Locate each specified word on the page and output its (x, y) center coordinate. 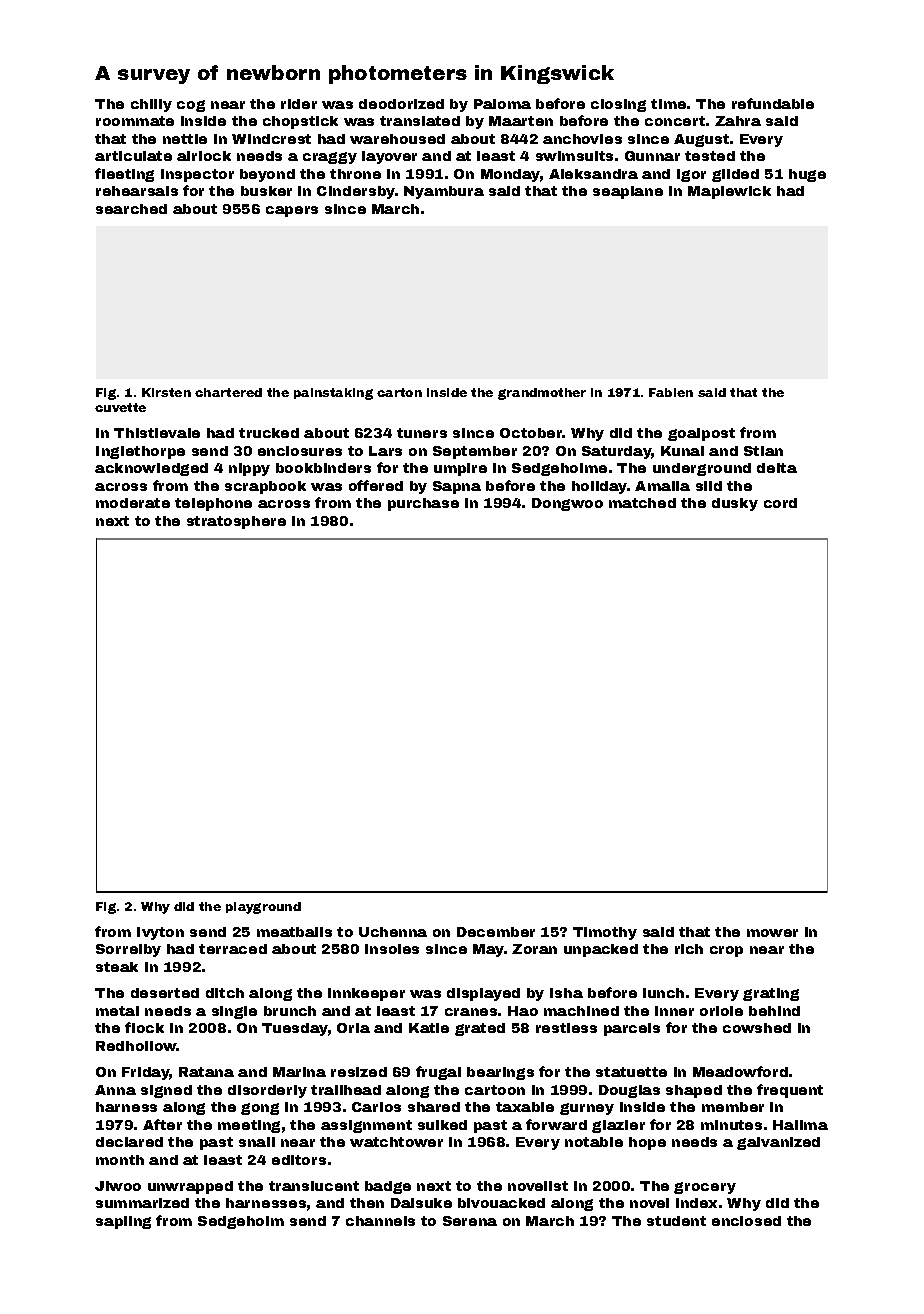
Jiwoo (118, 1186)
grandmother (542, 394)
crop (726, 951)
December (496, 932)
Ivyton (160, 933)
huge (807, 175)
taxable (525, 1107)
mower (772, 933)
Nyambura (444, 192)
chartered (228, 392)
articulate (133, 156)
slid (709, 486)
